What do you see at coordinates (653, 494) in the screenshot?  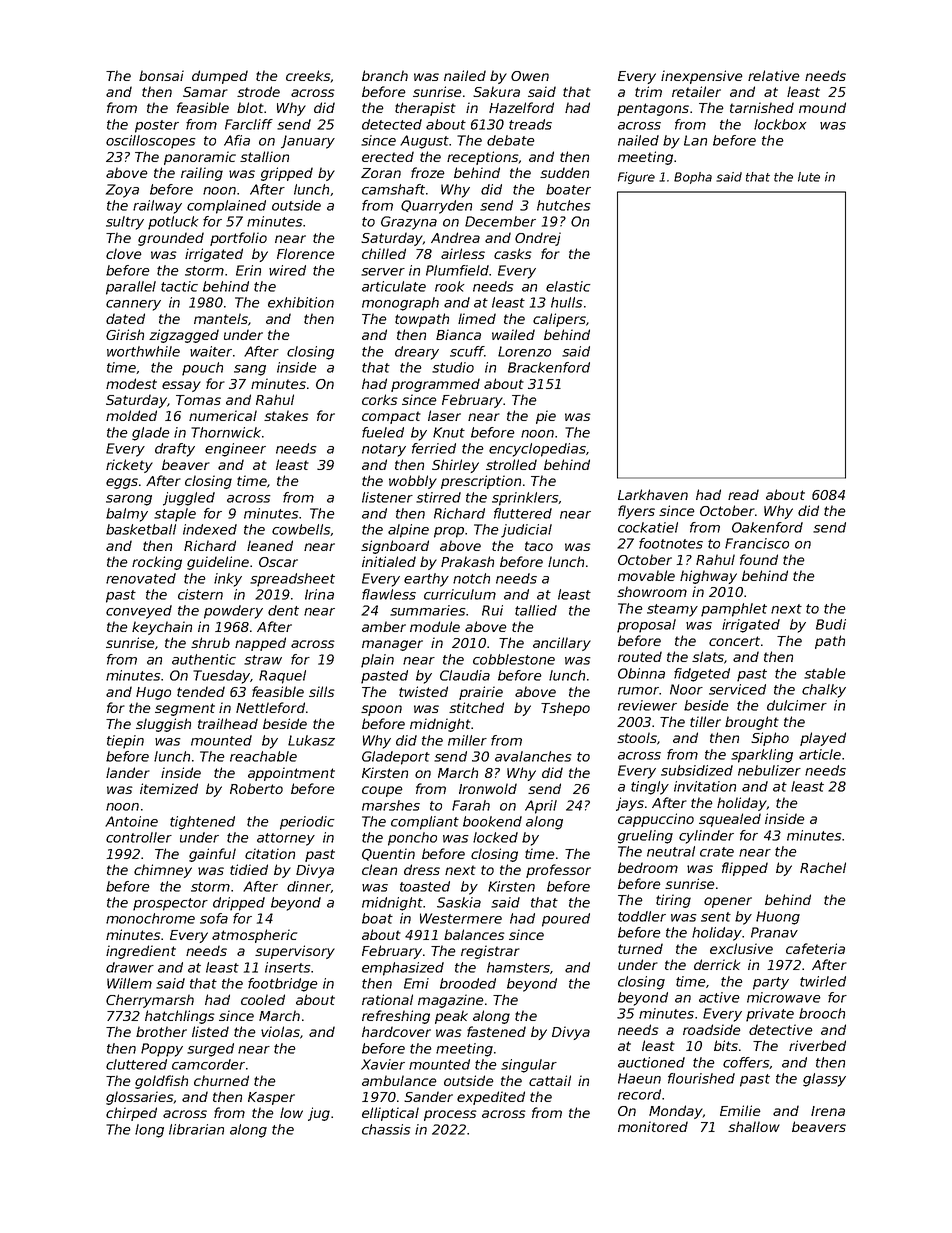 I see `Larkhaven` at bounding box center [653, 494].
